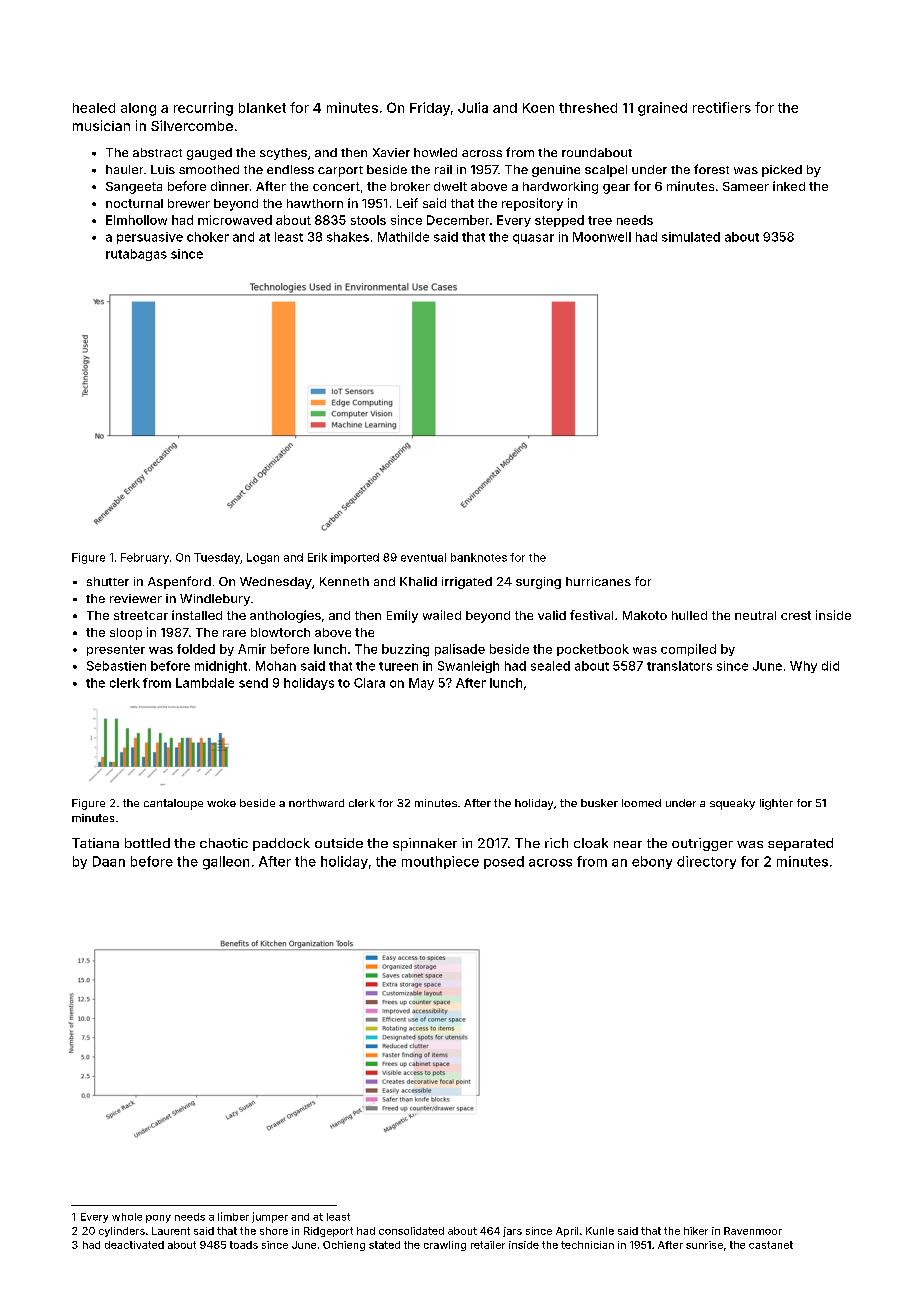 Image resolution: width=924 pixels, height=1308 pixels. Describe the element at coordinates (598, 581) in the screenshot. I see `hurricanes` at that location.
